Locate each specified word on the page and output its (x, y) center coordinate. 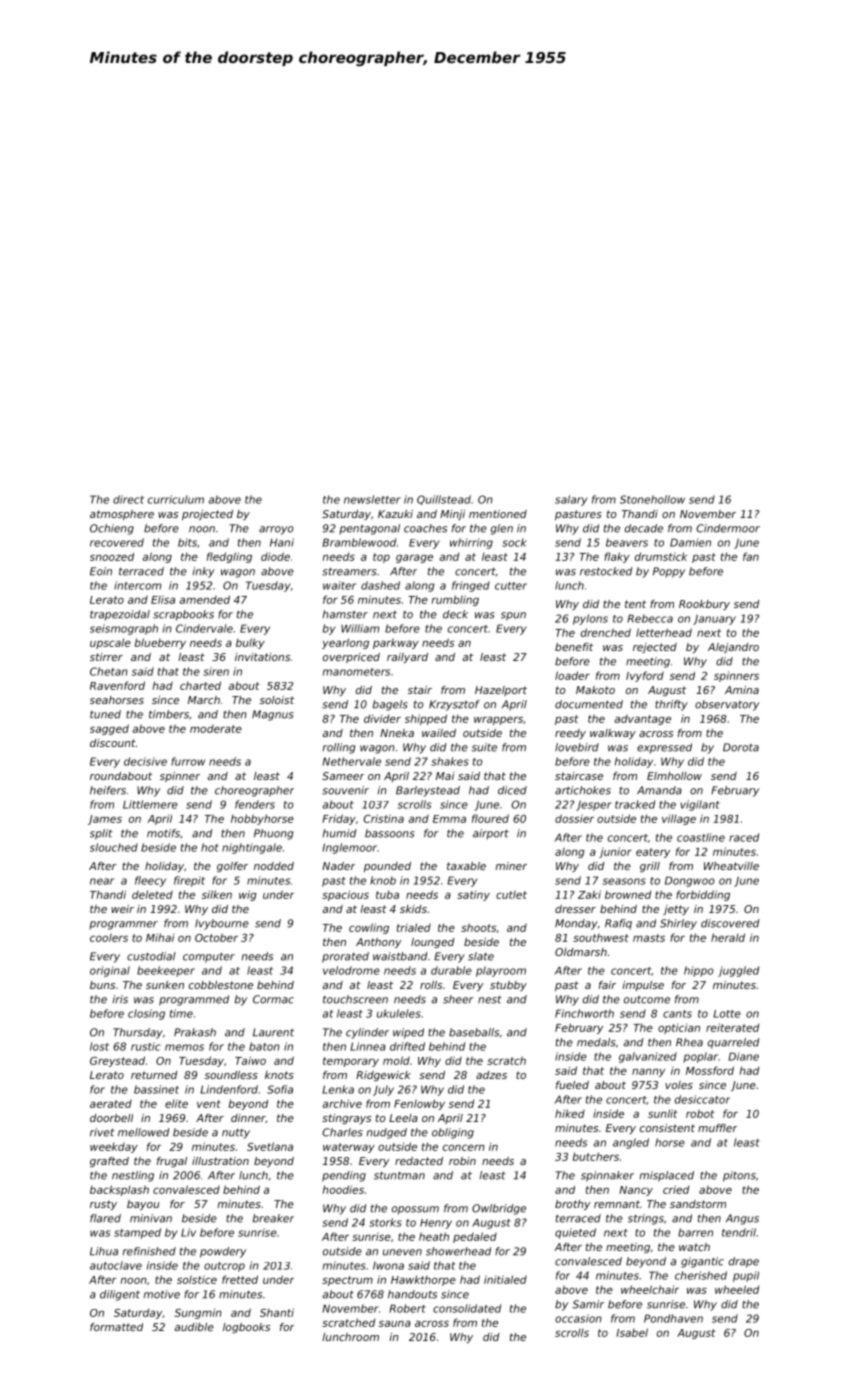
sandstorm (698, 1204)
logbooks (246, 1328)
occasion (578, 1318)
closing (146, 1014)
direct (128, 499)
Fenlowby (419, 1104)
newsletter (372, 499)
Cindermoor (728, 528)
